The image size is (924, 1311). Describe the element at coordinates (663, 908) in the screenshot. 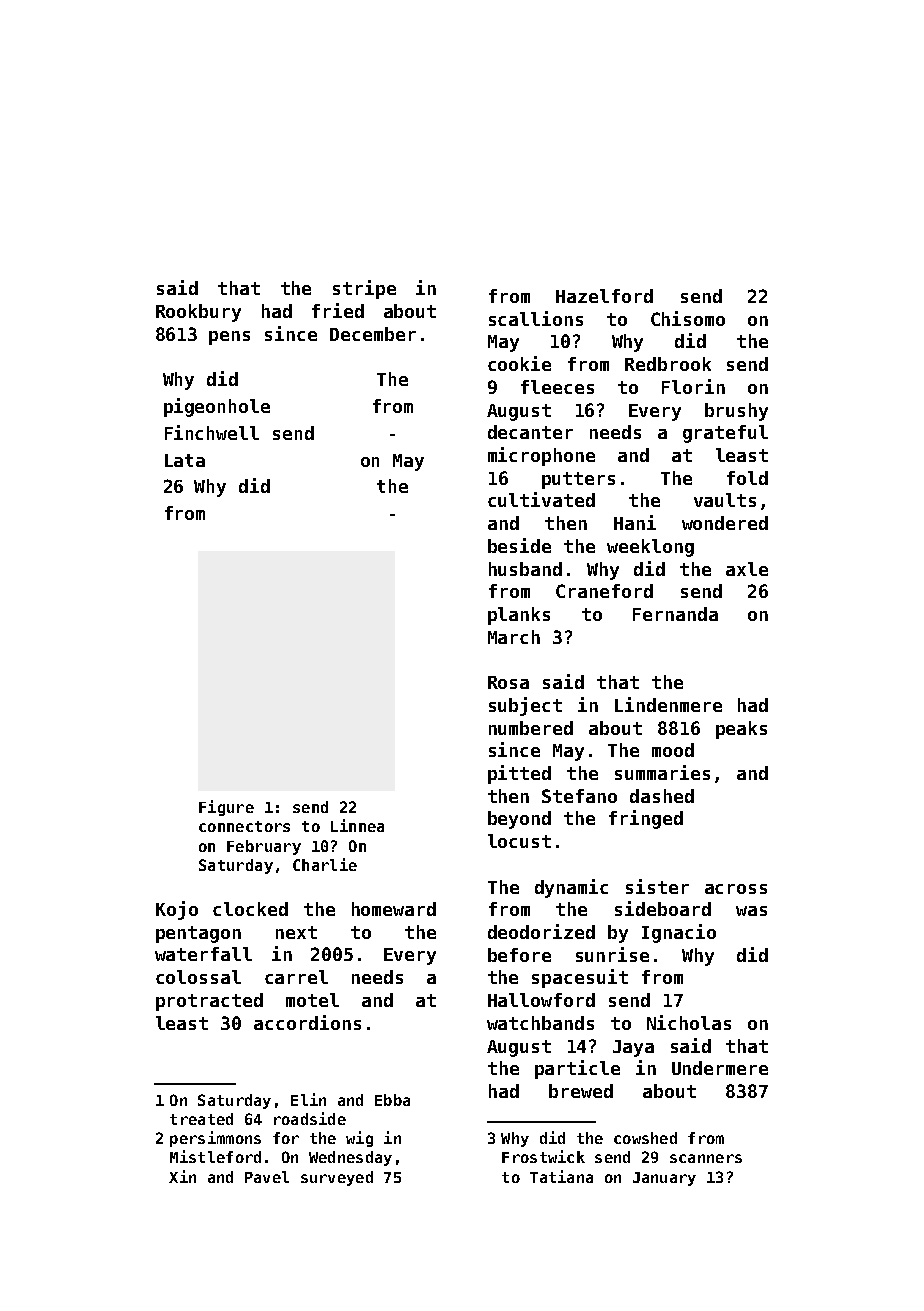

I see `sideboard` at that location.
